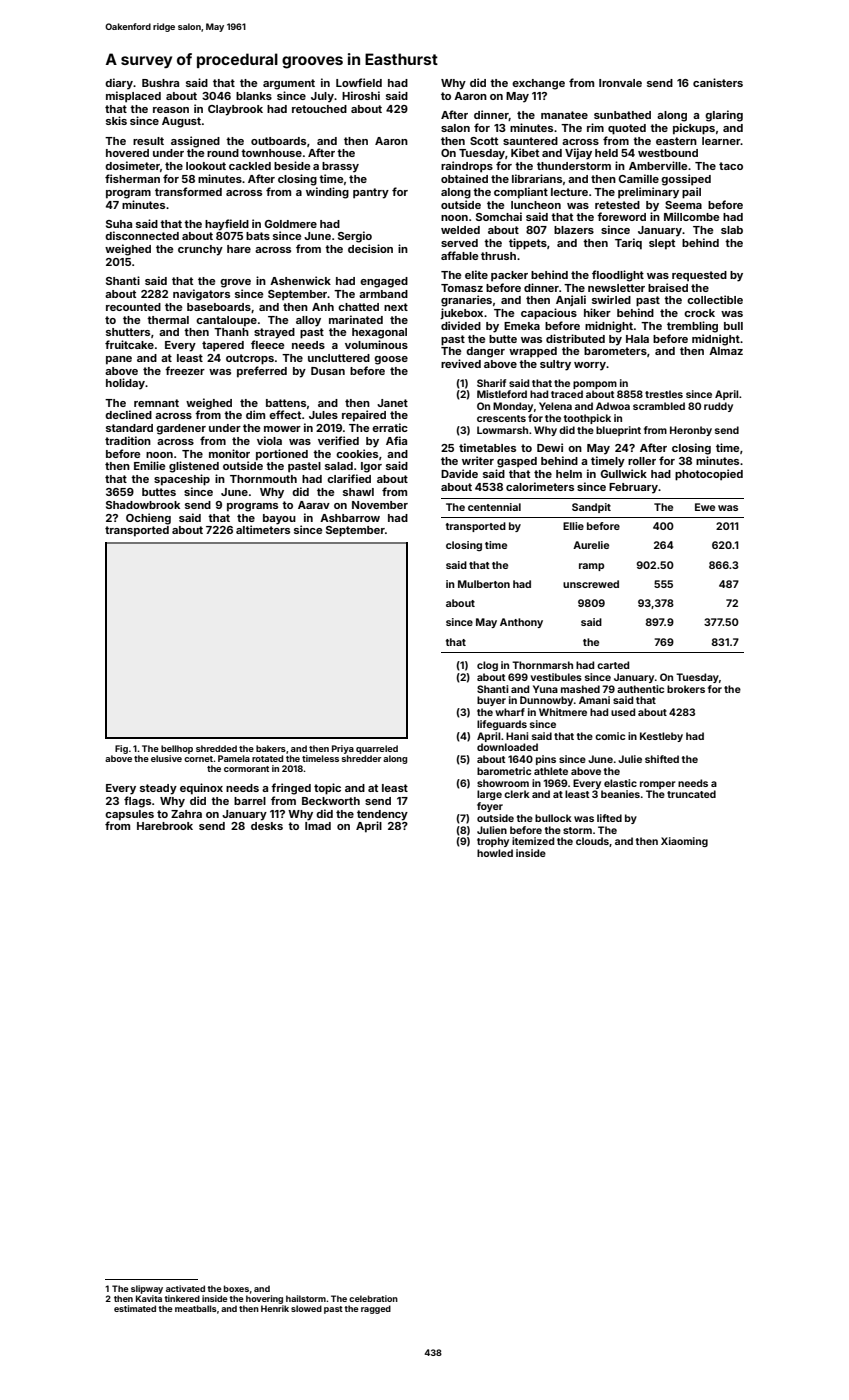 This screenshot has height=1400, width=849. What do you see at coordinates (538, 84) in the screenshot?
I see `exchange` at bounding box center [538, 84].
